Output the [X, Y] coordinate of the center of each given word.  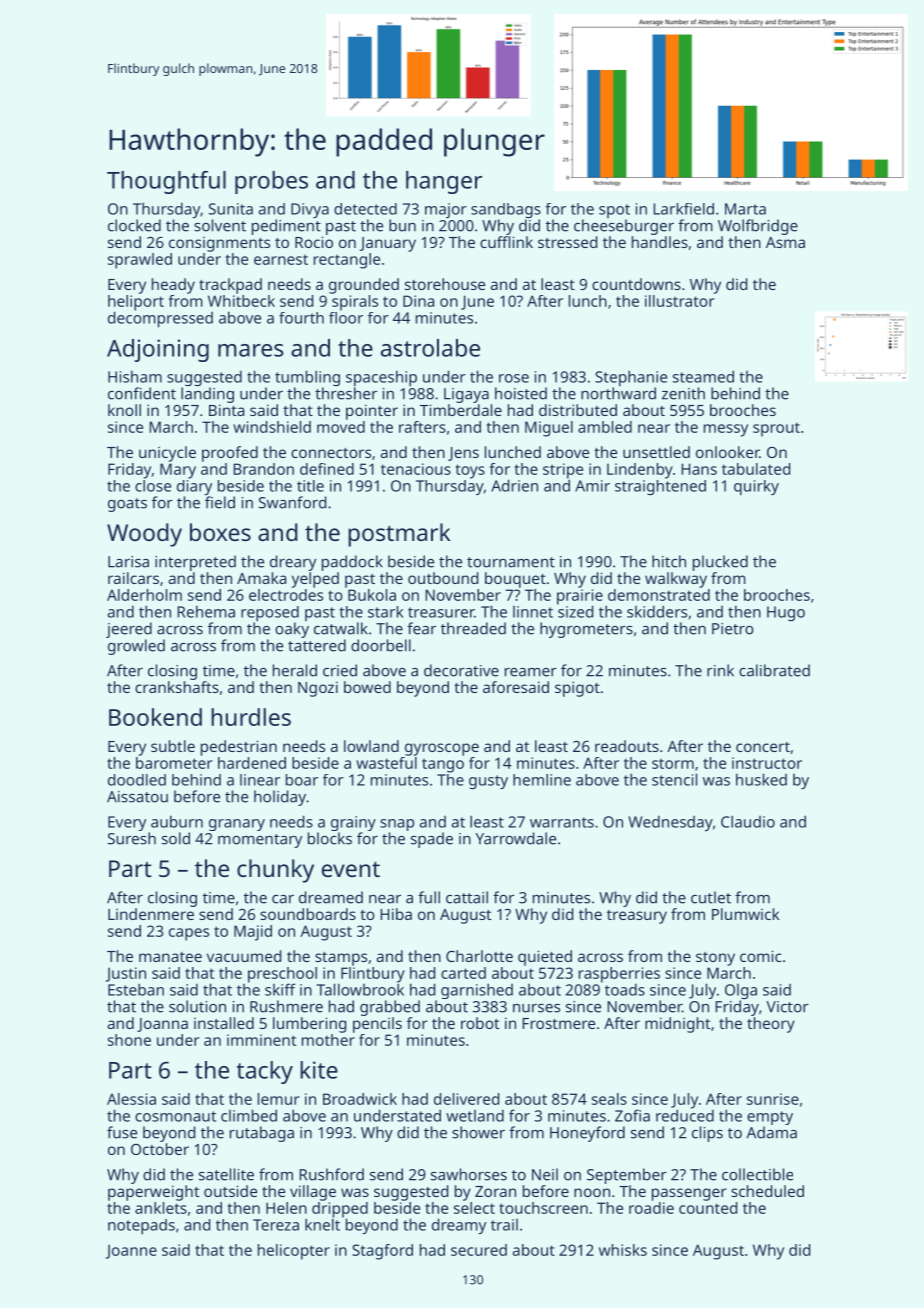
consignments [219, 244]
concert [763, 747]
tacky [265, 1072]
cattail [467, 897]
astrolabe [430, 348]
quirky [756, 487]
